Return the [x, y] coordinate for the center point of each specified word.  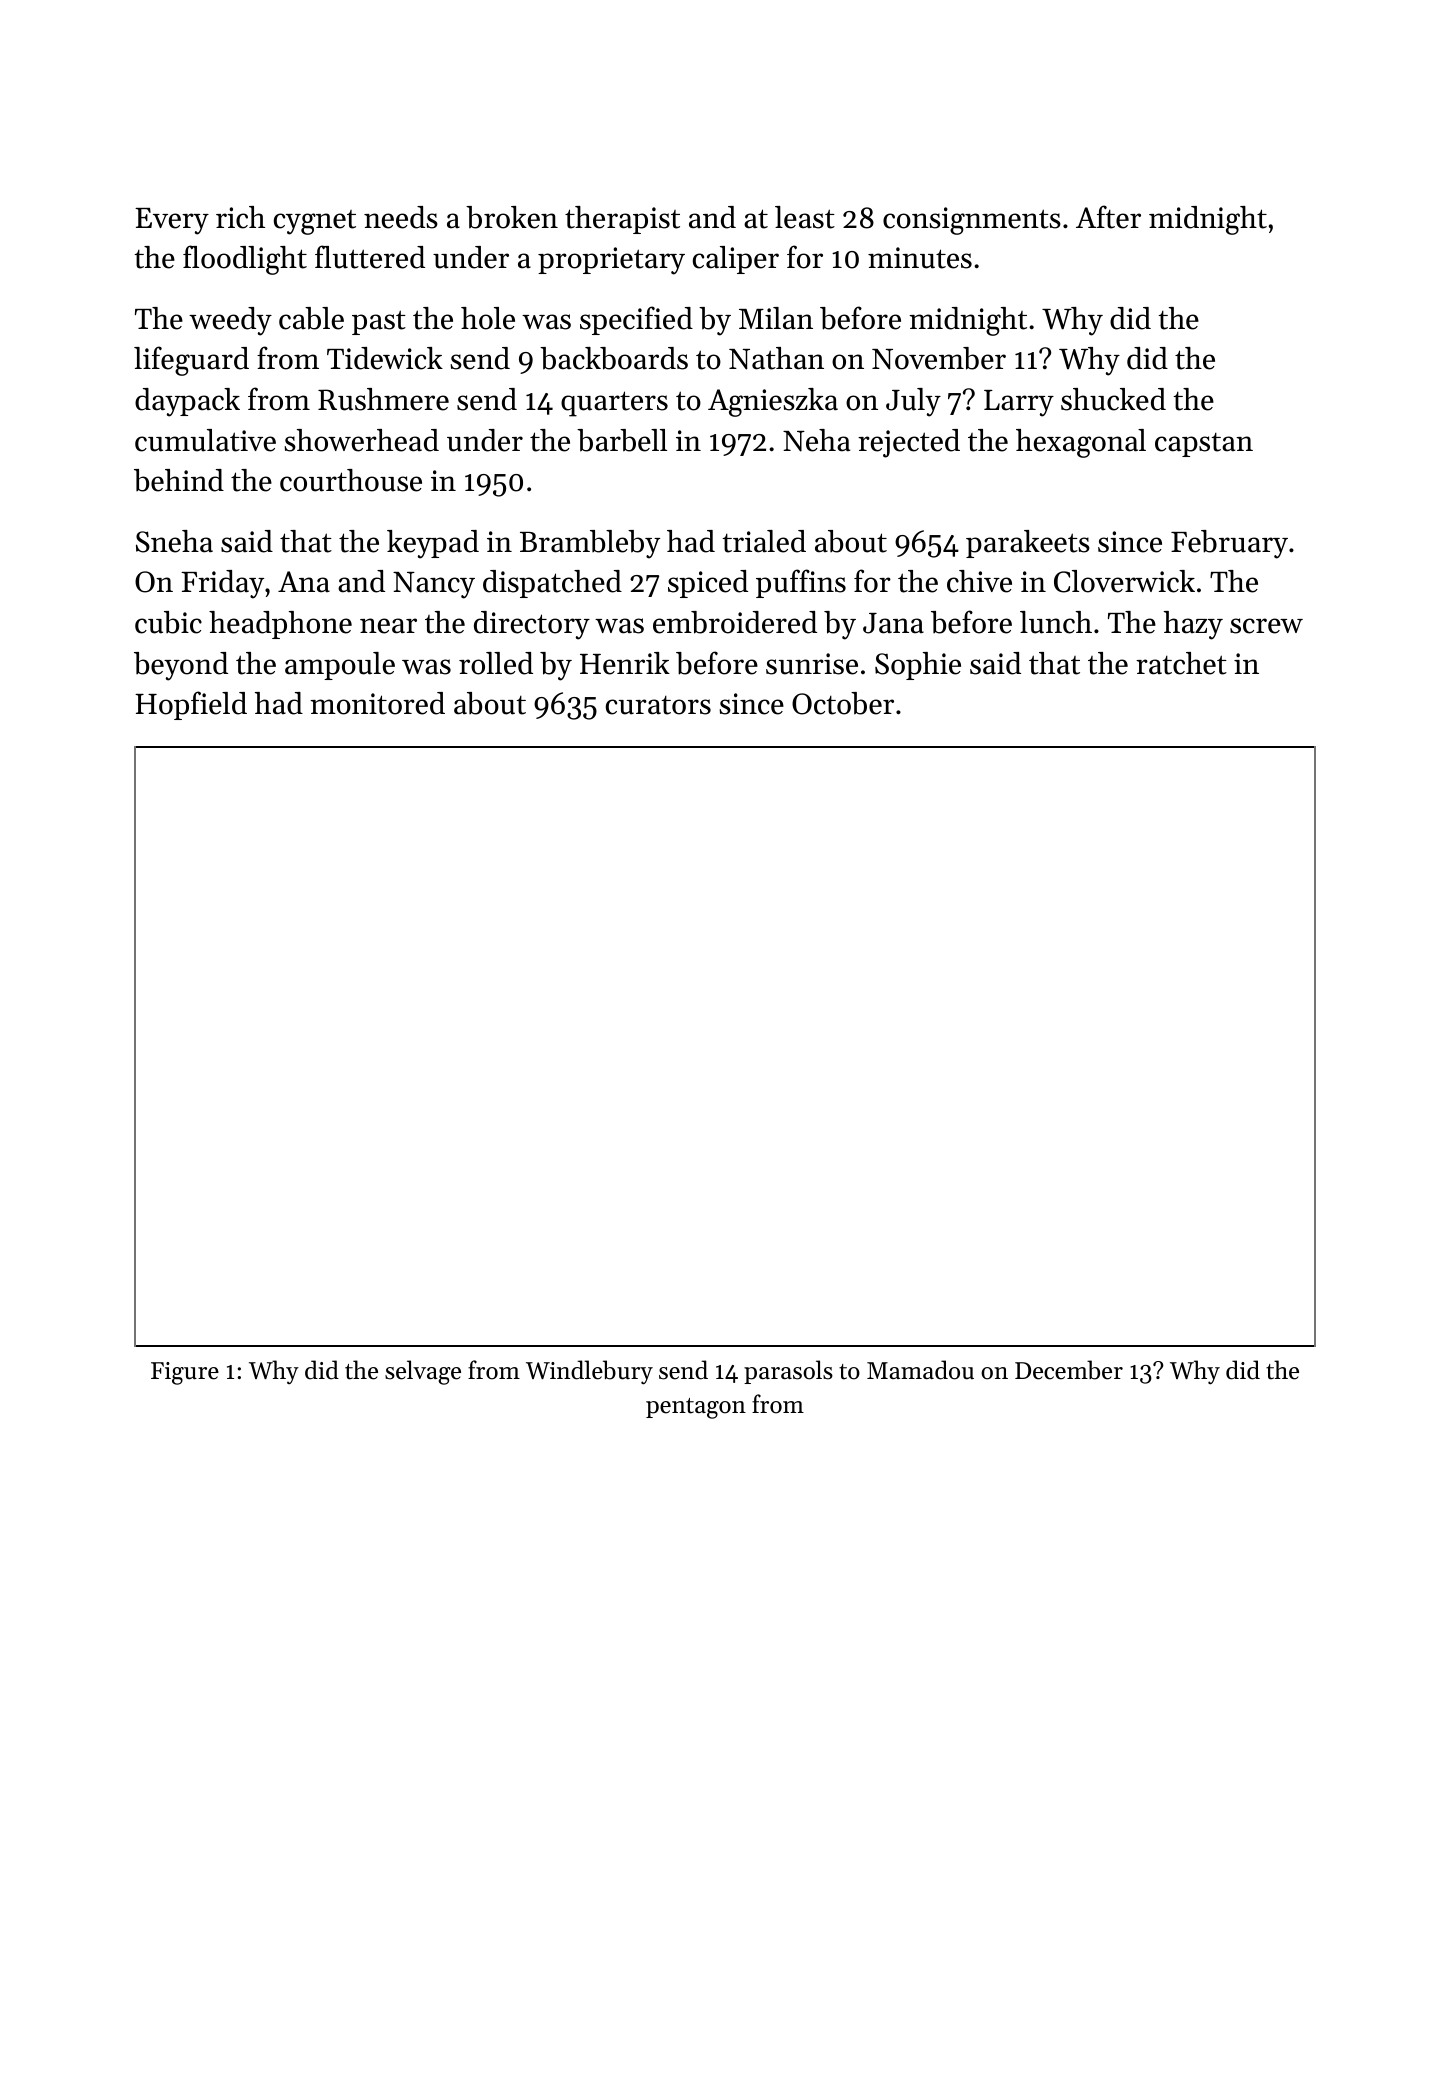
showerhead [362, 440]
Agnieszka [773, 402]
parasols [788, 1372]
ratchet [1181, 663]
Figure [185, 1373]
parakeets [1028, 544]
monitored [377, 703]
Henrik [625, 663]
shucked [1113, 399]
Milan [776, 318]
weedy [230, 321]
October [843, 703]
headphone [280, 625]
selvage [423, 1372]
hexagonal [1081, 443]
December [1069, 1370]
